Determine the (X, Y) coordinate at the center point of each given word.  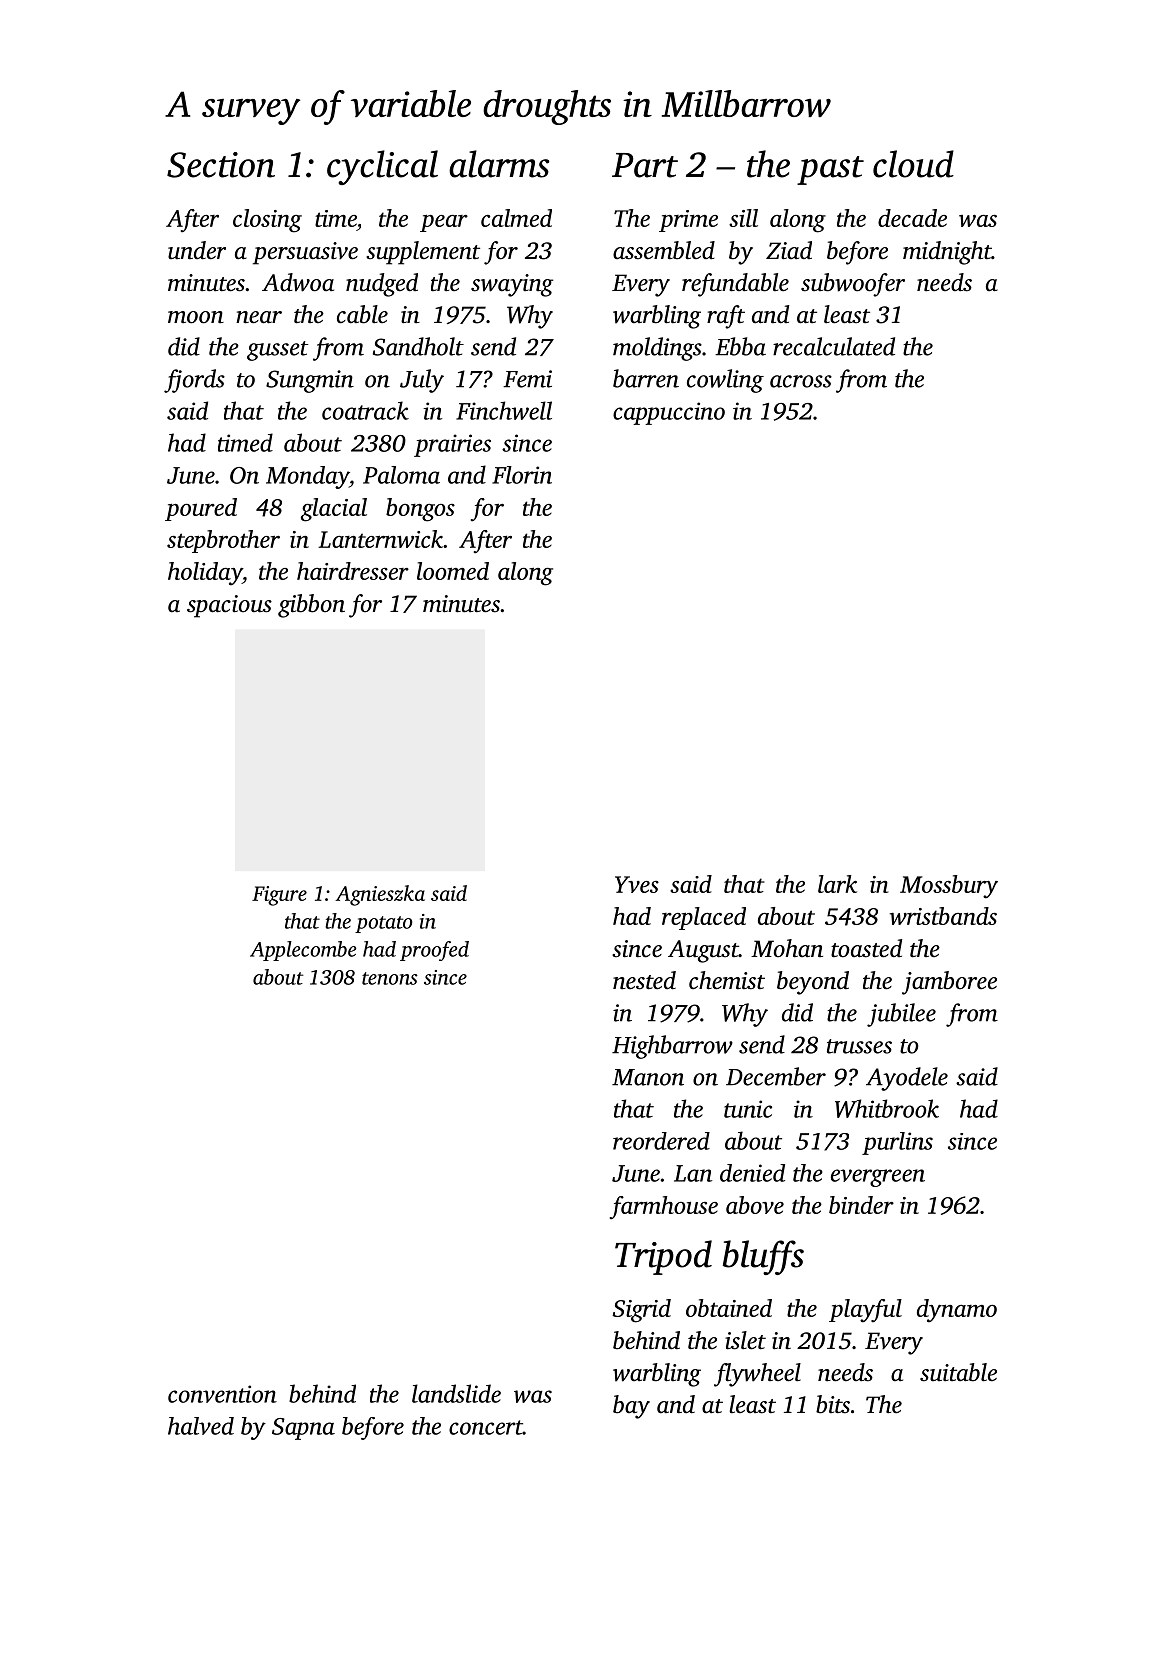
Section (221, 165)
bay (631, 1407)
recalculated (834, 346)
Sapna (303, 1429)
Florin (522, 475)
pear (444, 223)
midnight (947, 253)
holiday (205, 574)
